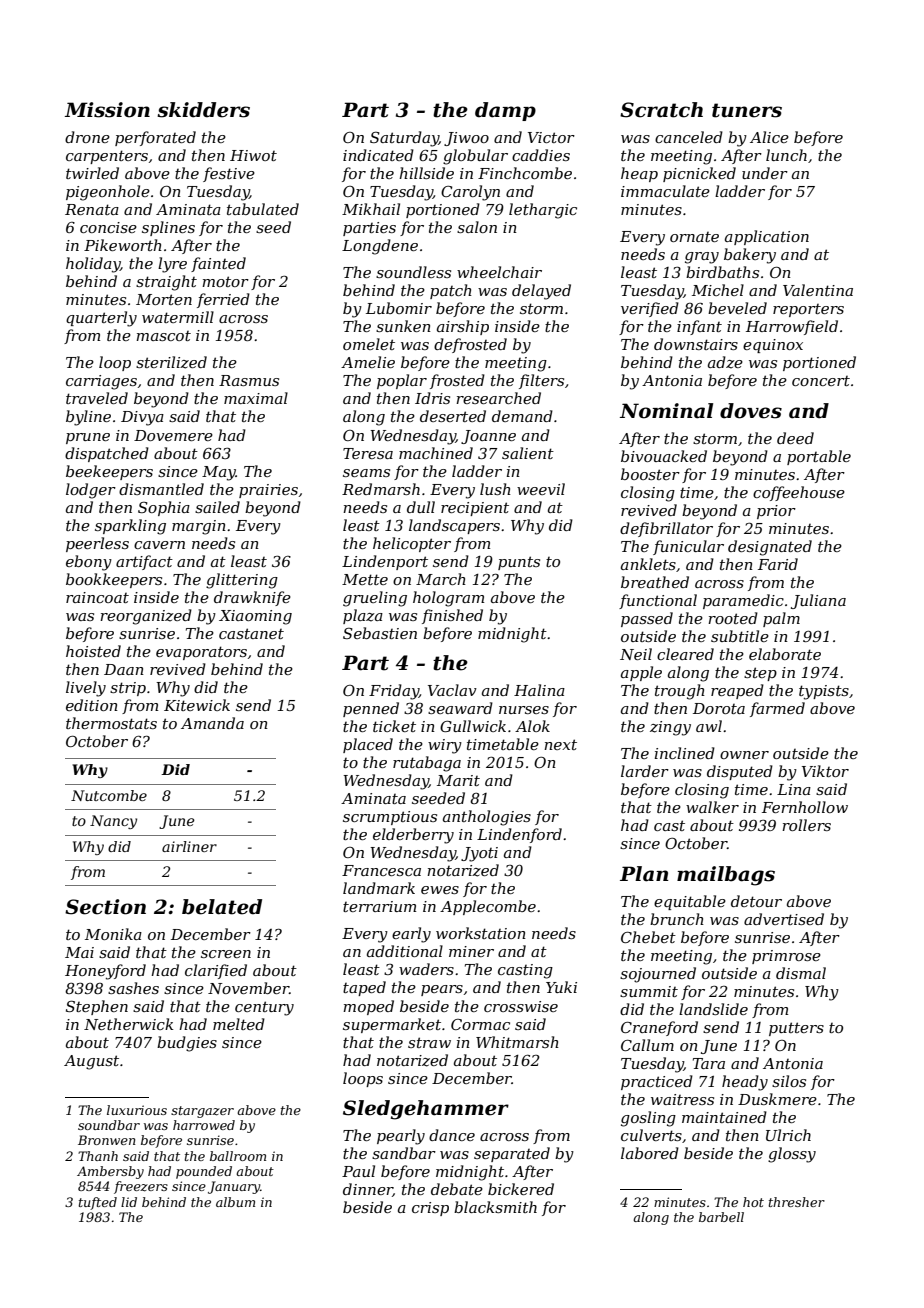  What do you see at coordinates (113, 934) in the screenshot?
I see `Monika` at bounding box center [113, 934].
